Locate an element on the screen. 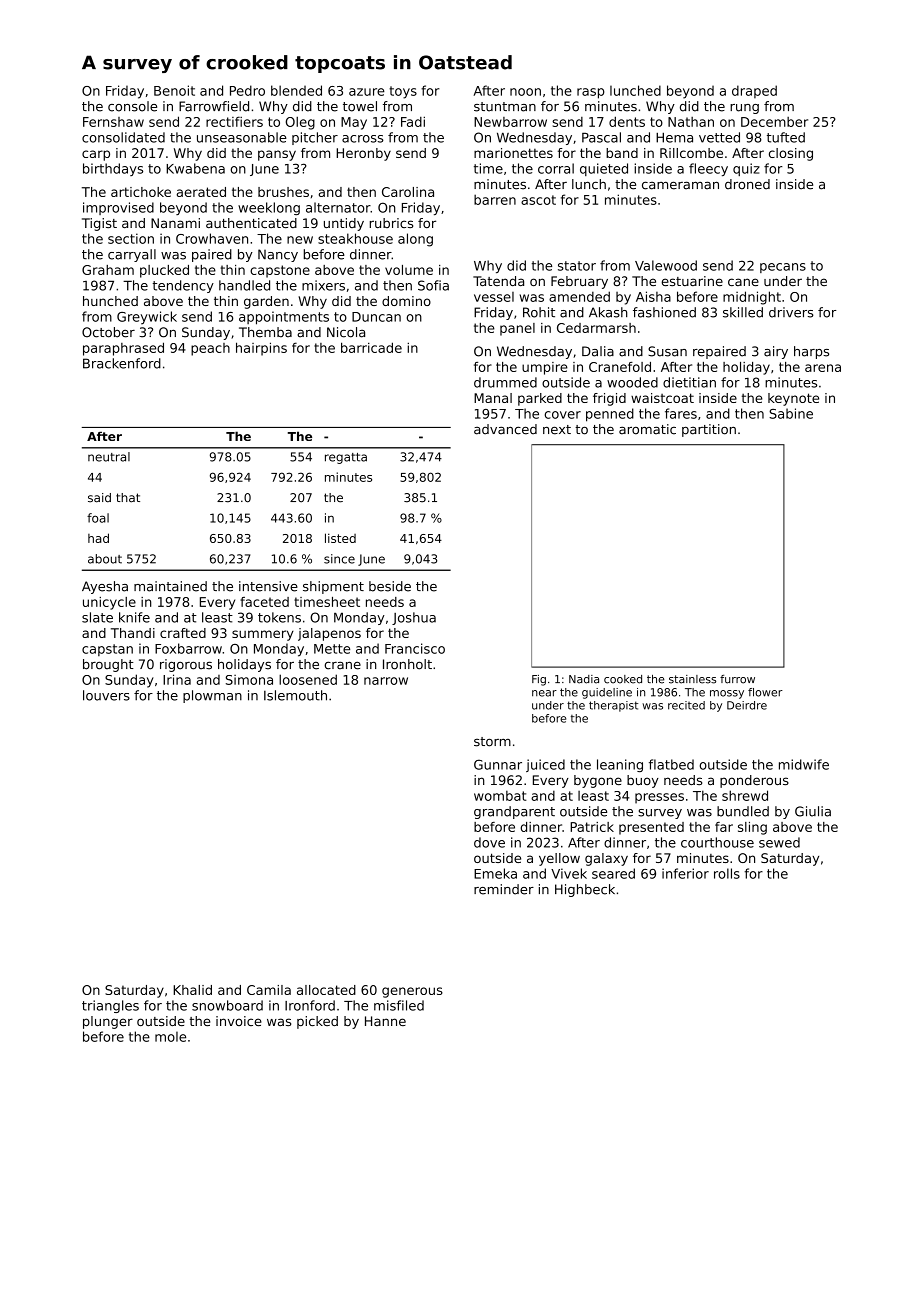 Image resolution: width=924 pixels, height=1308 pixels. fashioned is located at coordinates (664, 312).
